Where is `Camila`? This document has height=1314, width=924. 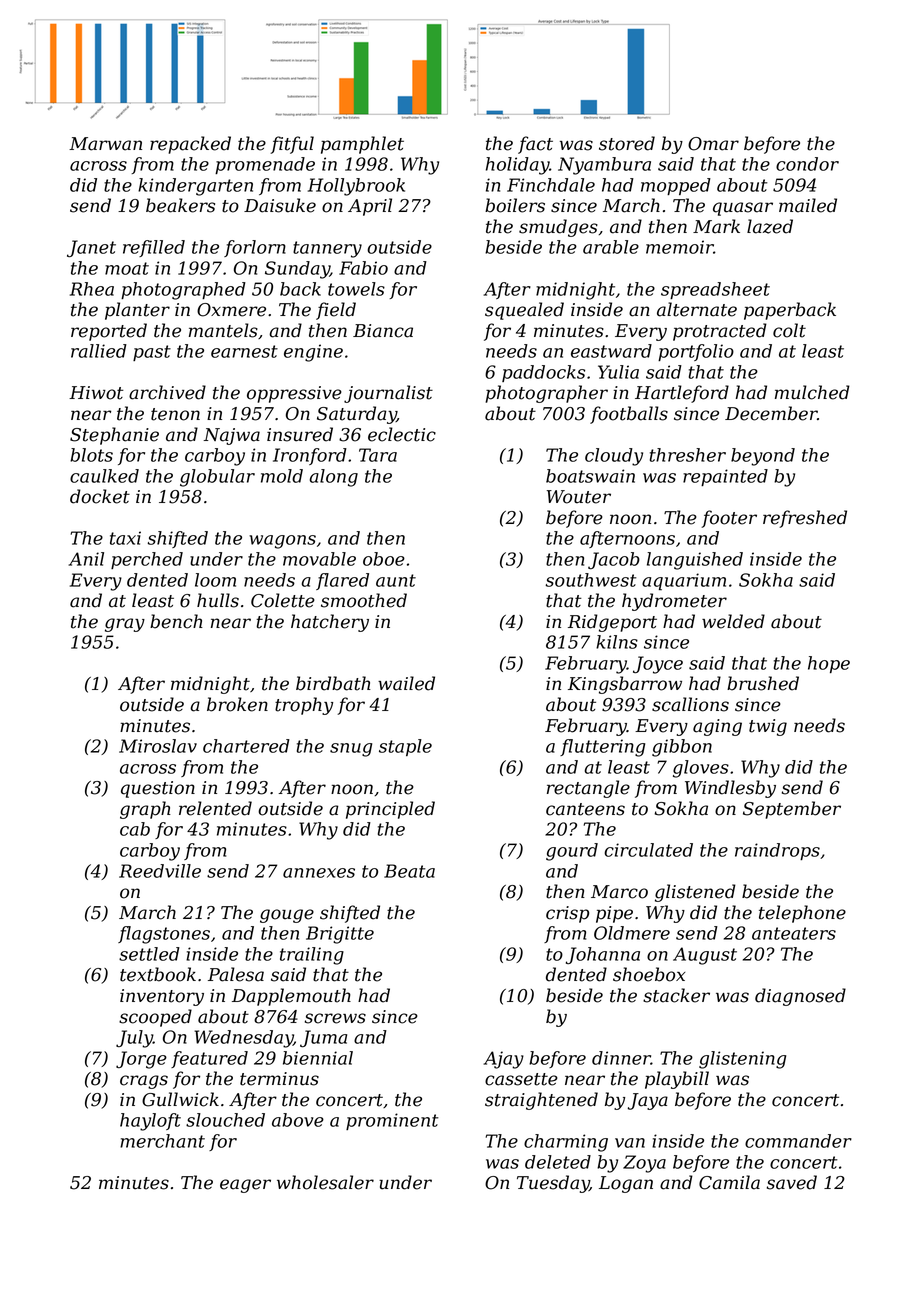 Camila is located at coordinates (729, 1182).
